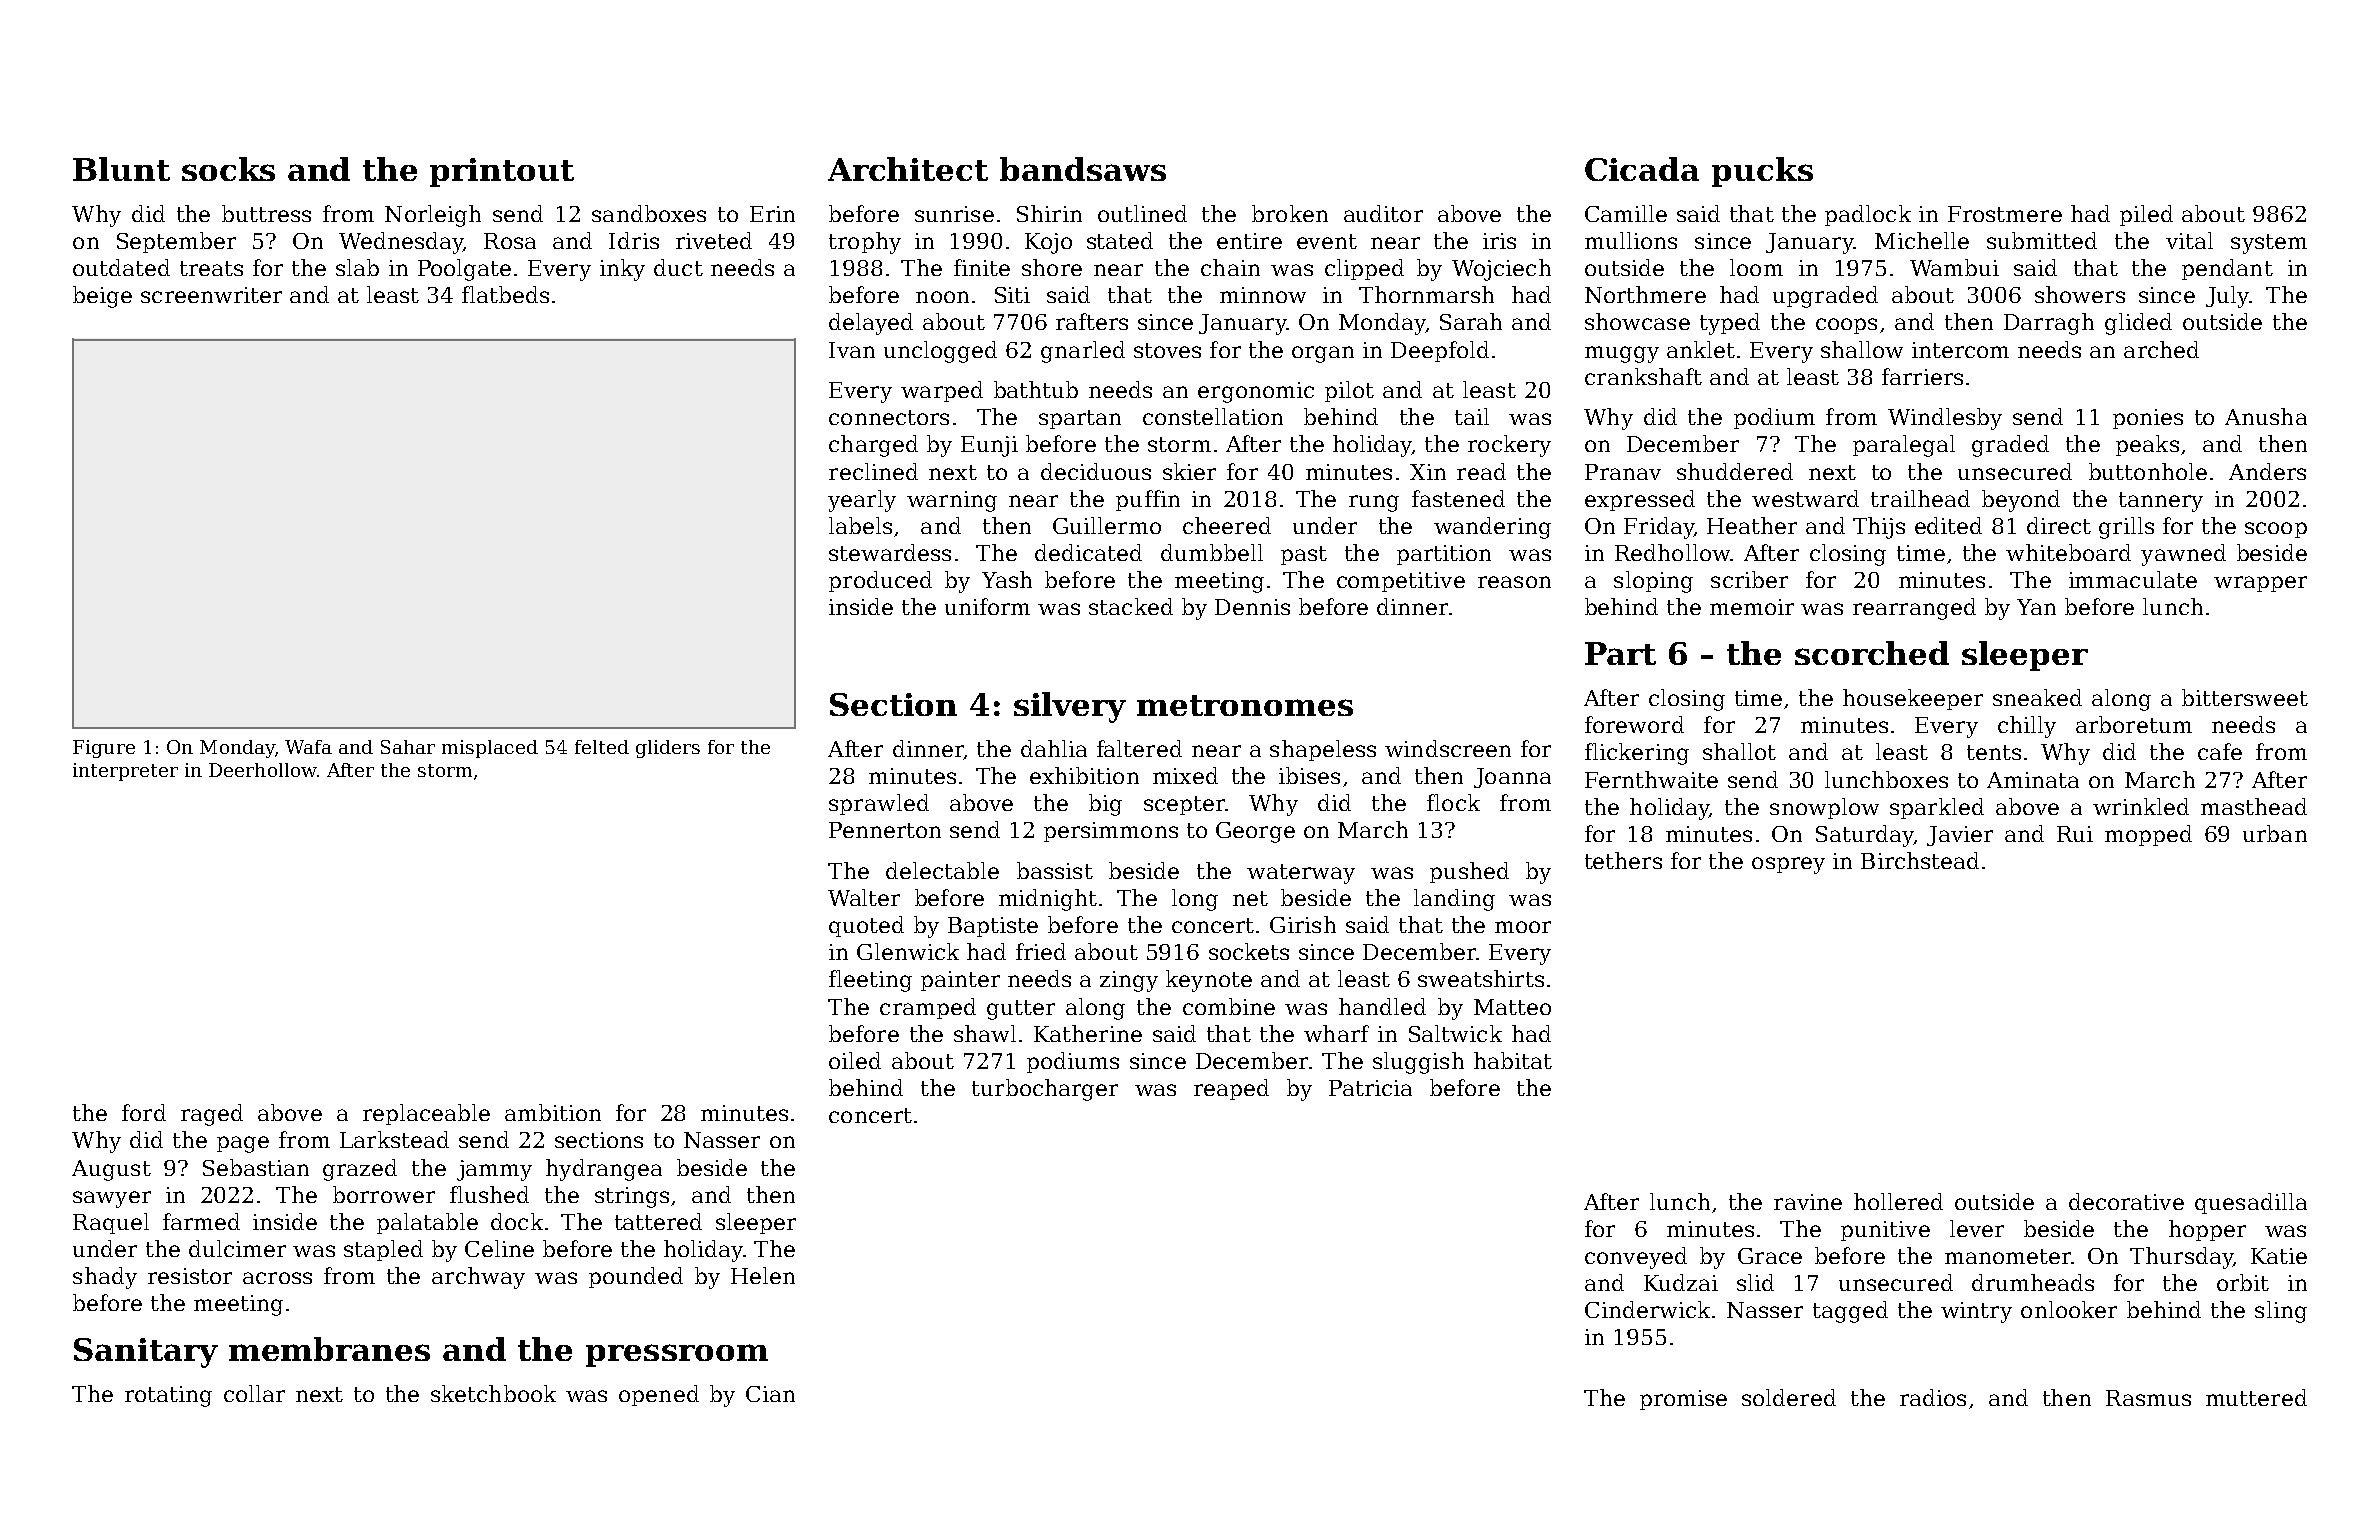 The height and width of the image is (1540, 2380). Describe the element at coordinates (908, 169) in the image. I see `Architect` at that location.
